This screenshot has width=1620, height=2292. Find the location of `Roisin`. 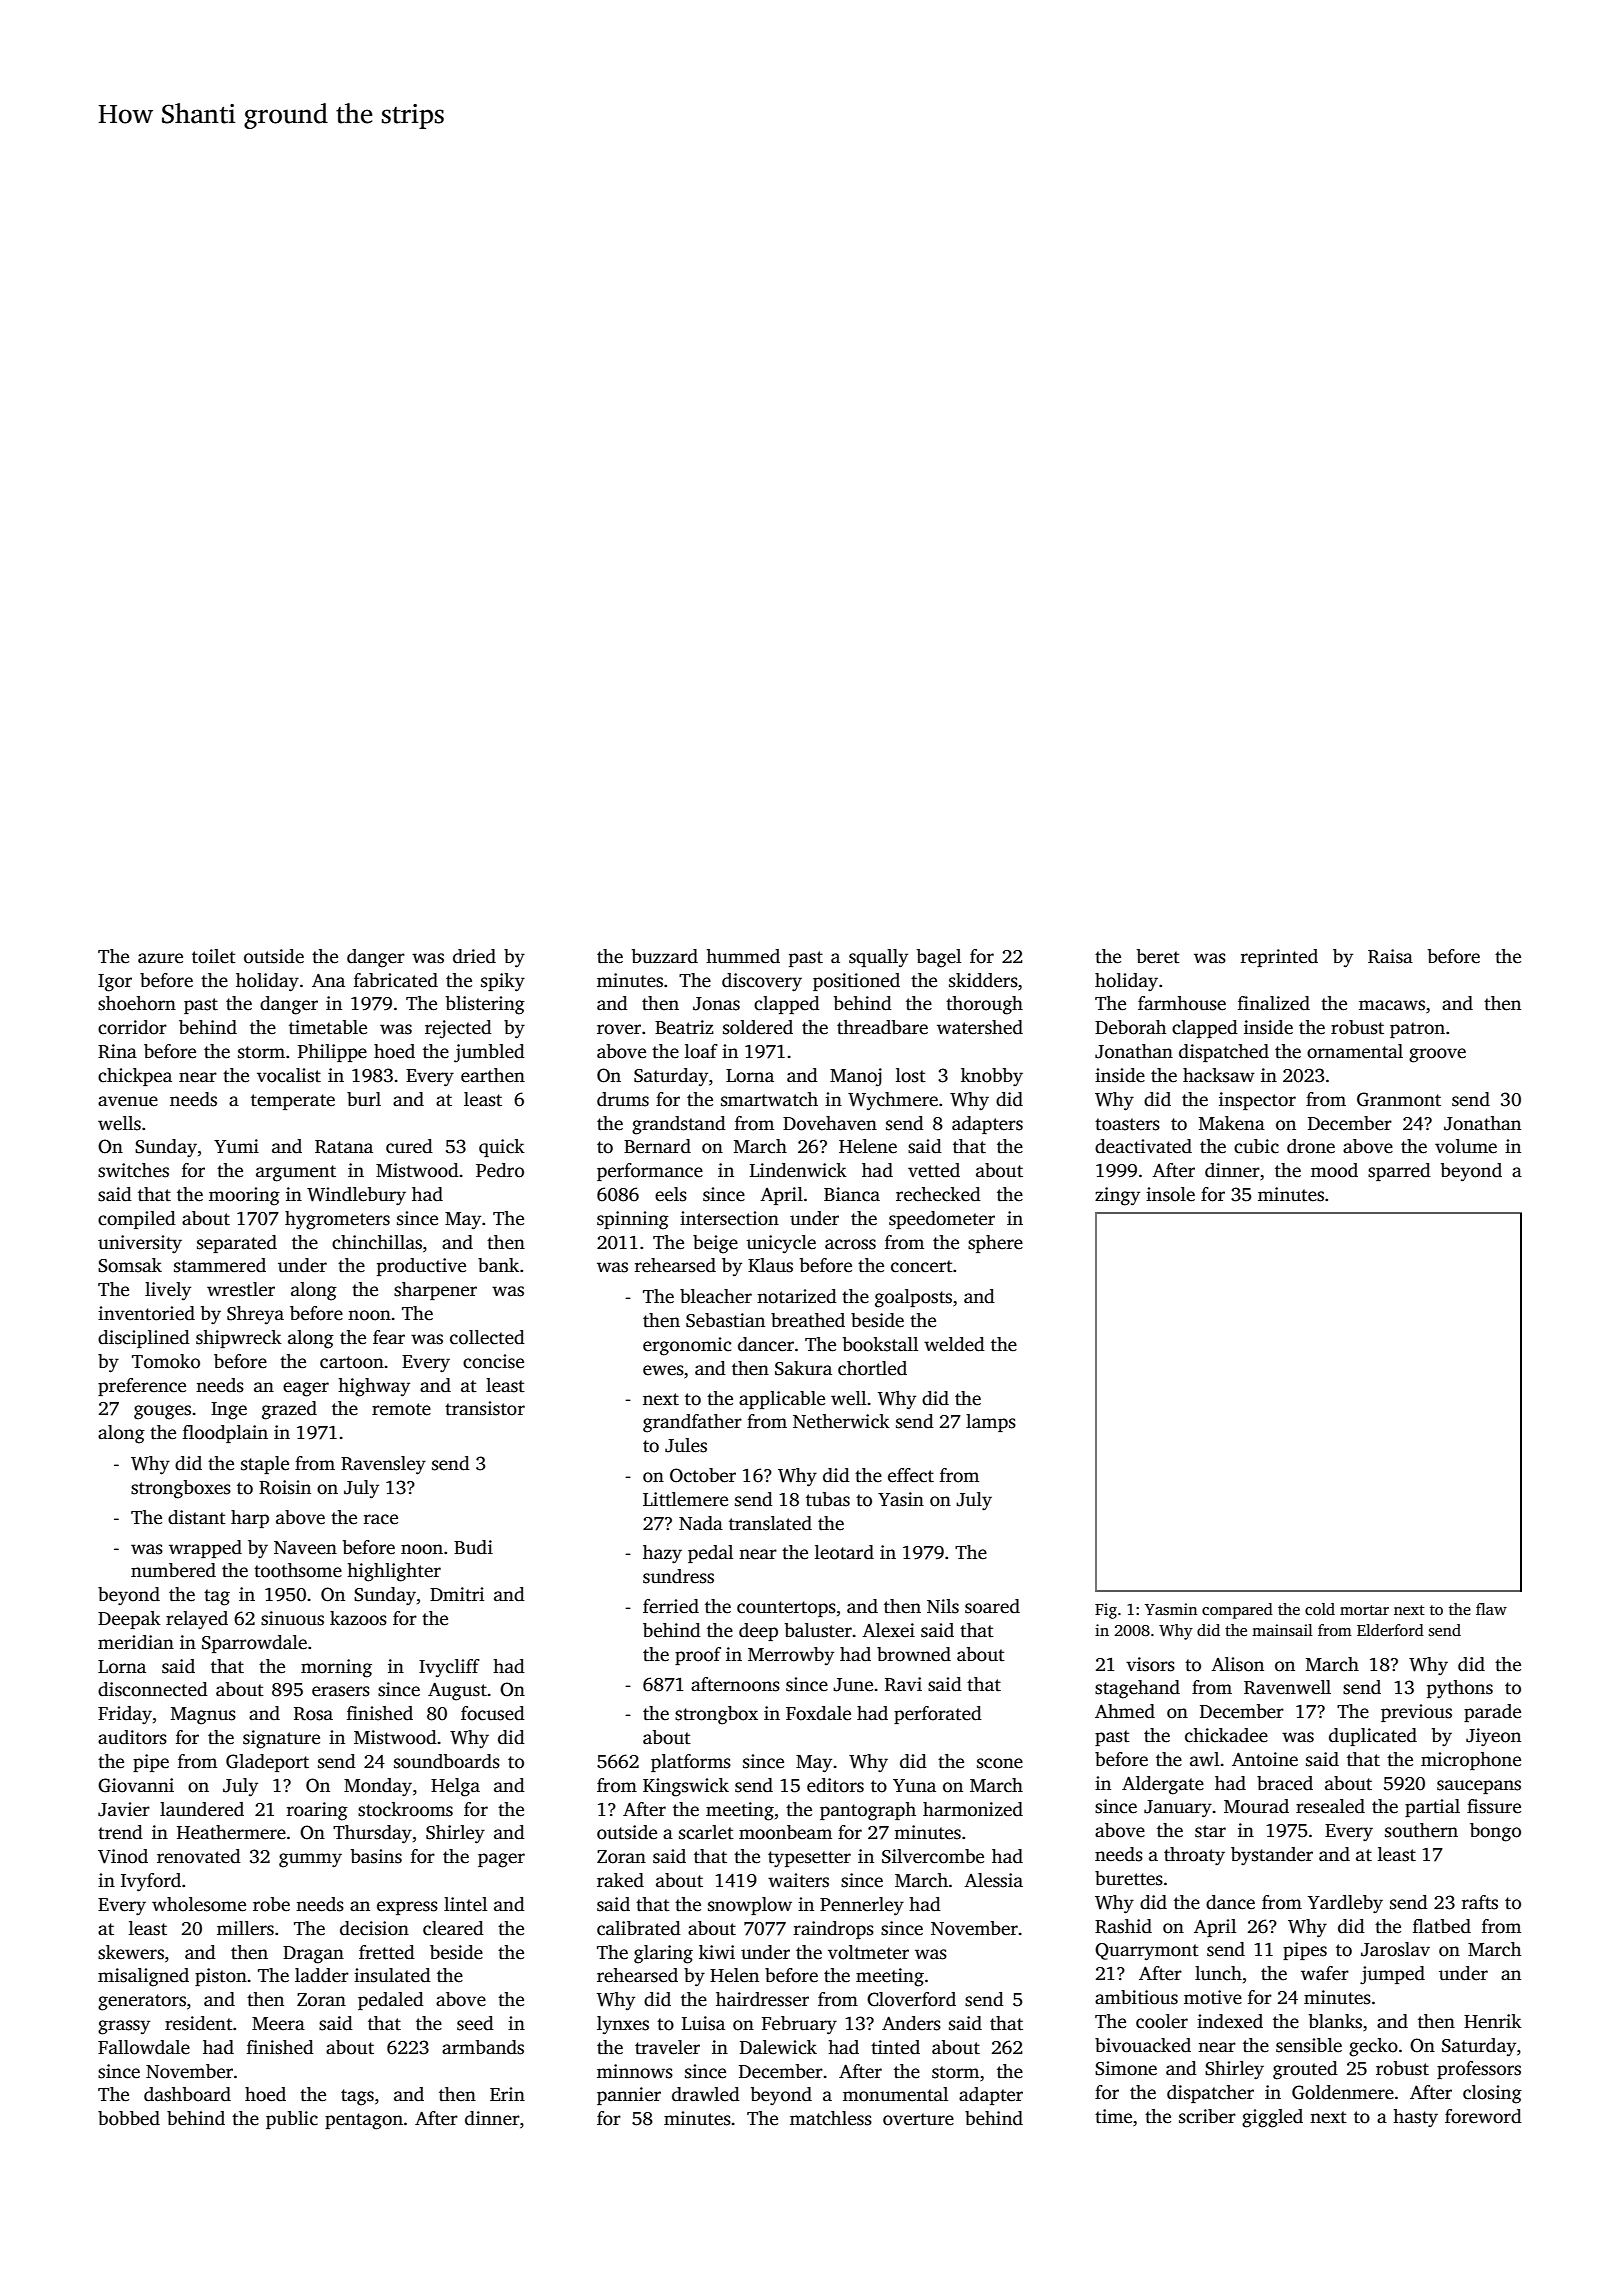

Roisin is located at coordinates (285, 1487).
